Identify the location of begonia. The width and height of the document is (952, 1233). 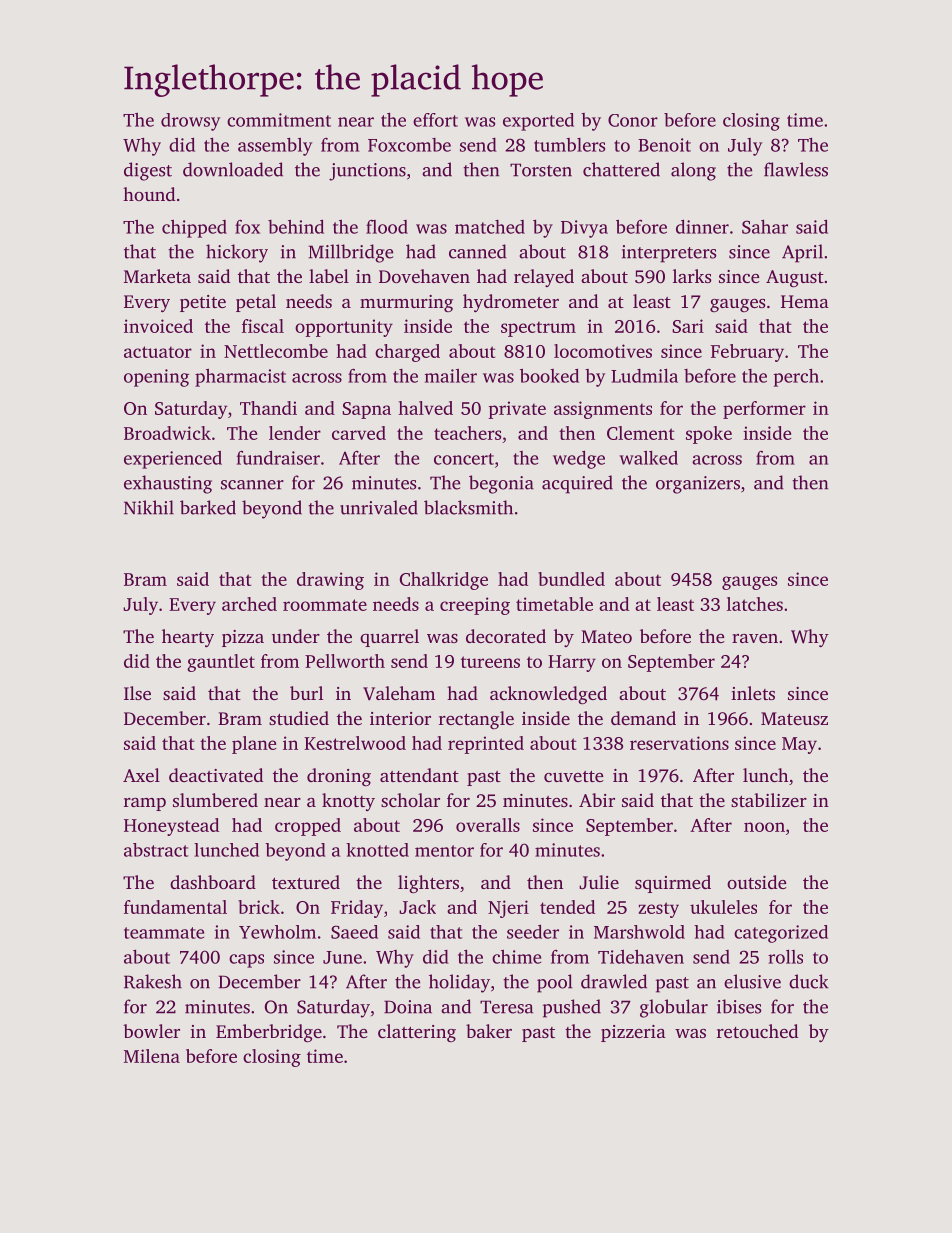
(501, 484).
